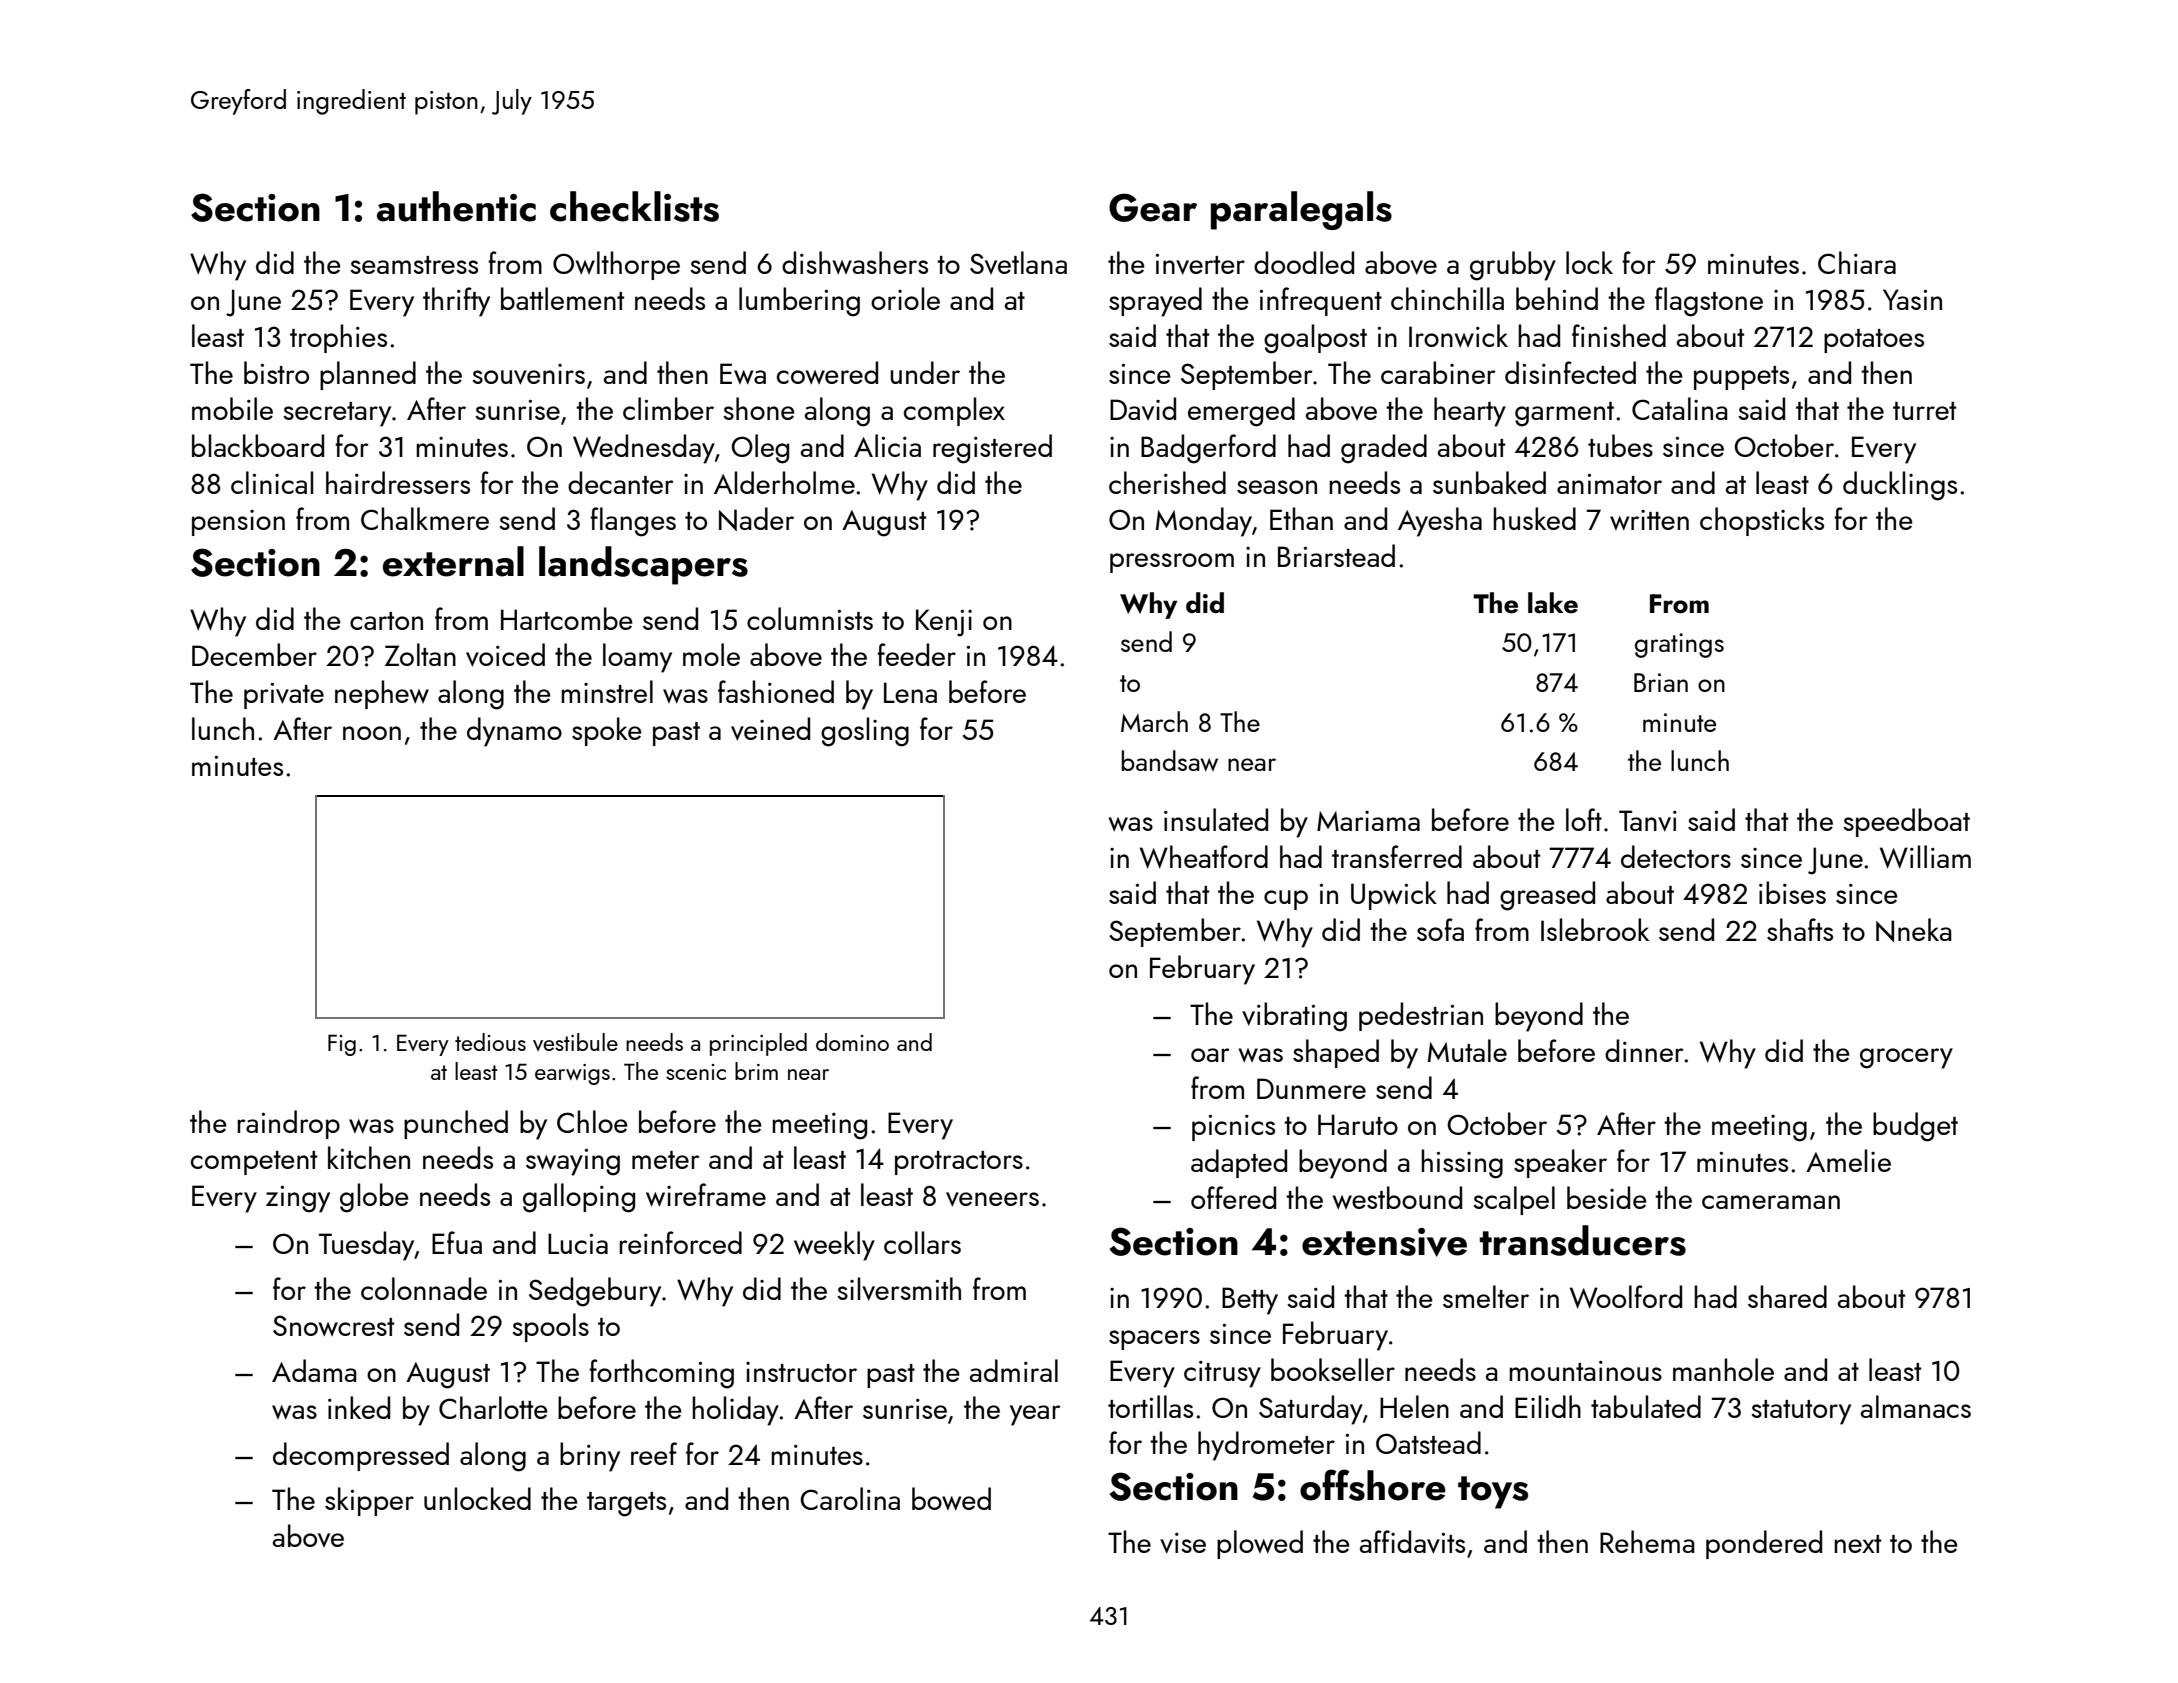 The height and width of the screenshot is (1683, 2178). I want to click on mountainous, so click(1585, 1371).
